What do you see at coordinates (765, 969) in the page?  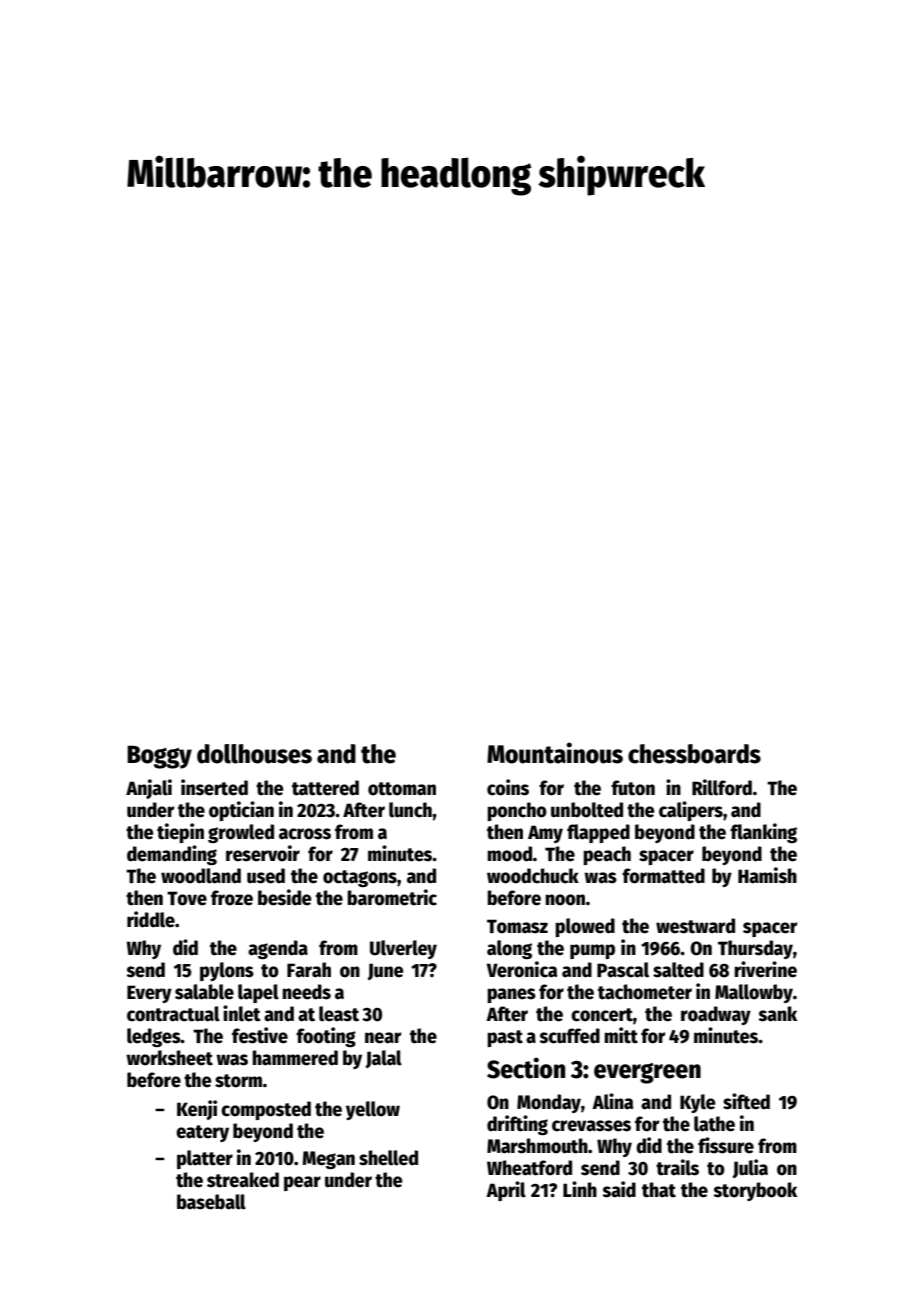 I see `riverine` at bounding box center [765, 969].
